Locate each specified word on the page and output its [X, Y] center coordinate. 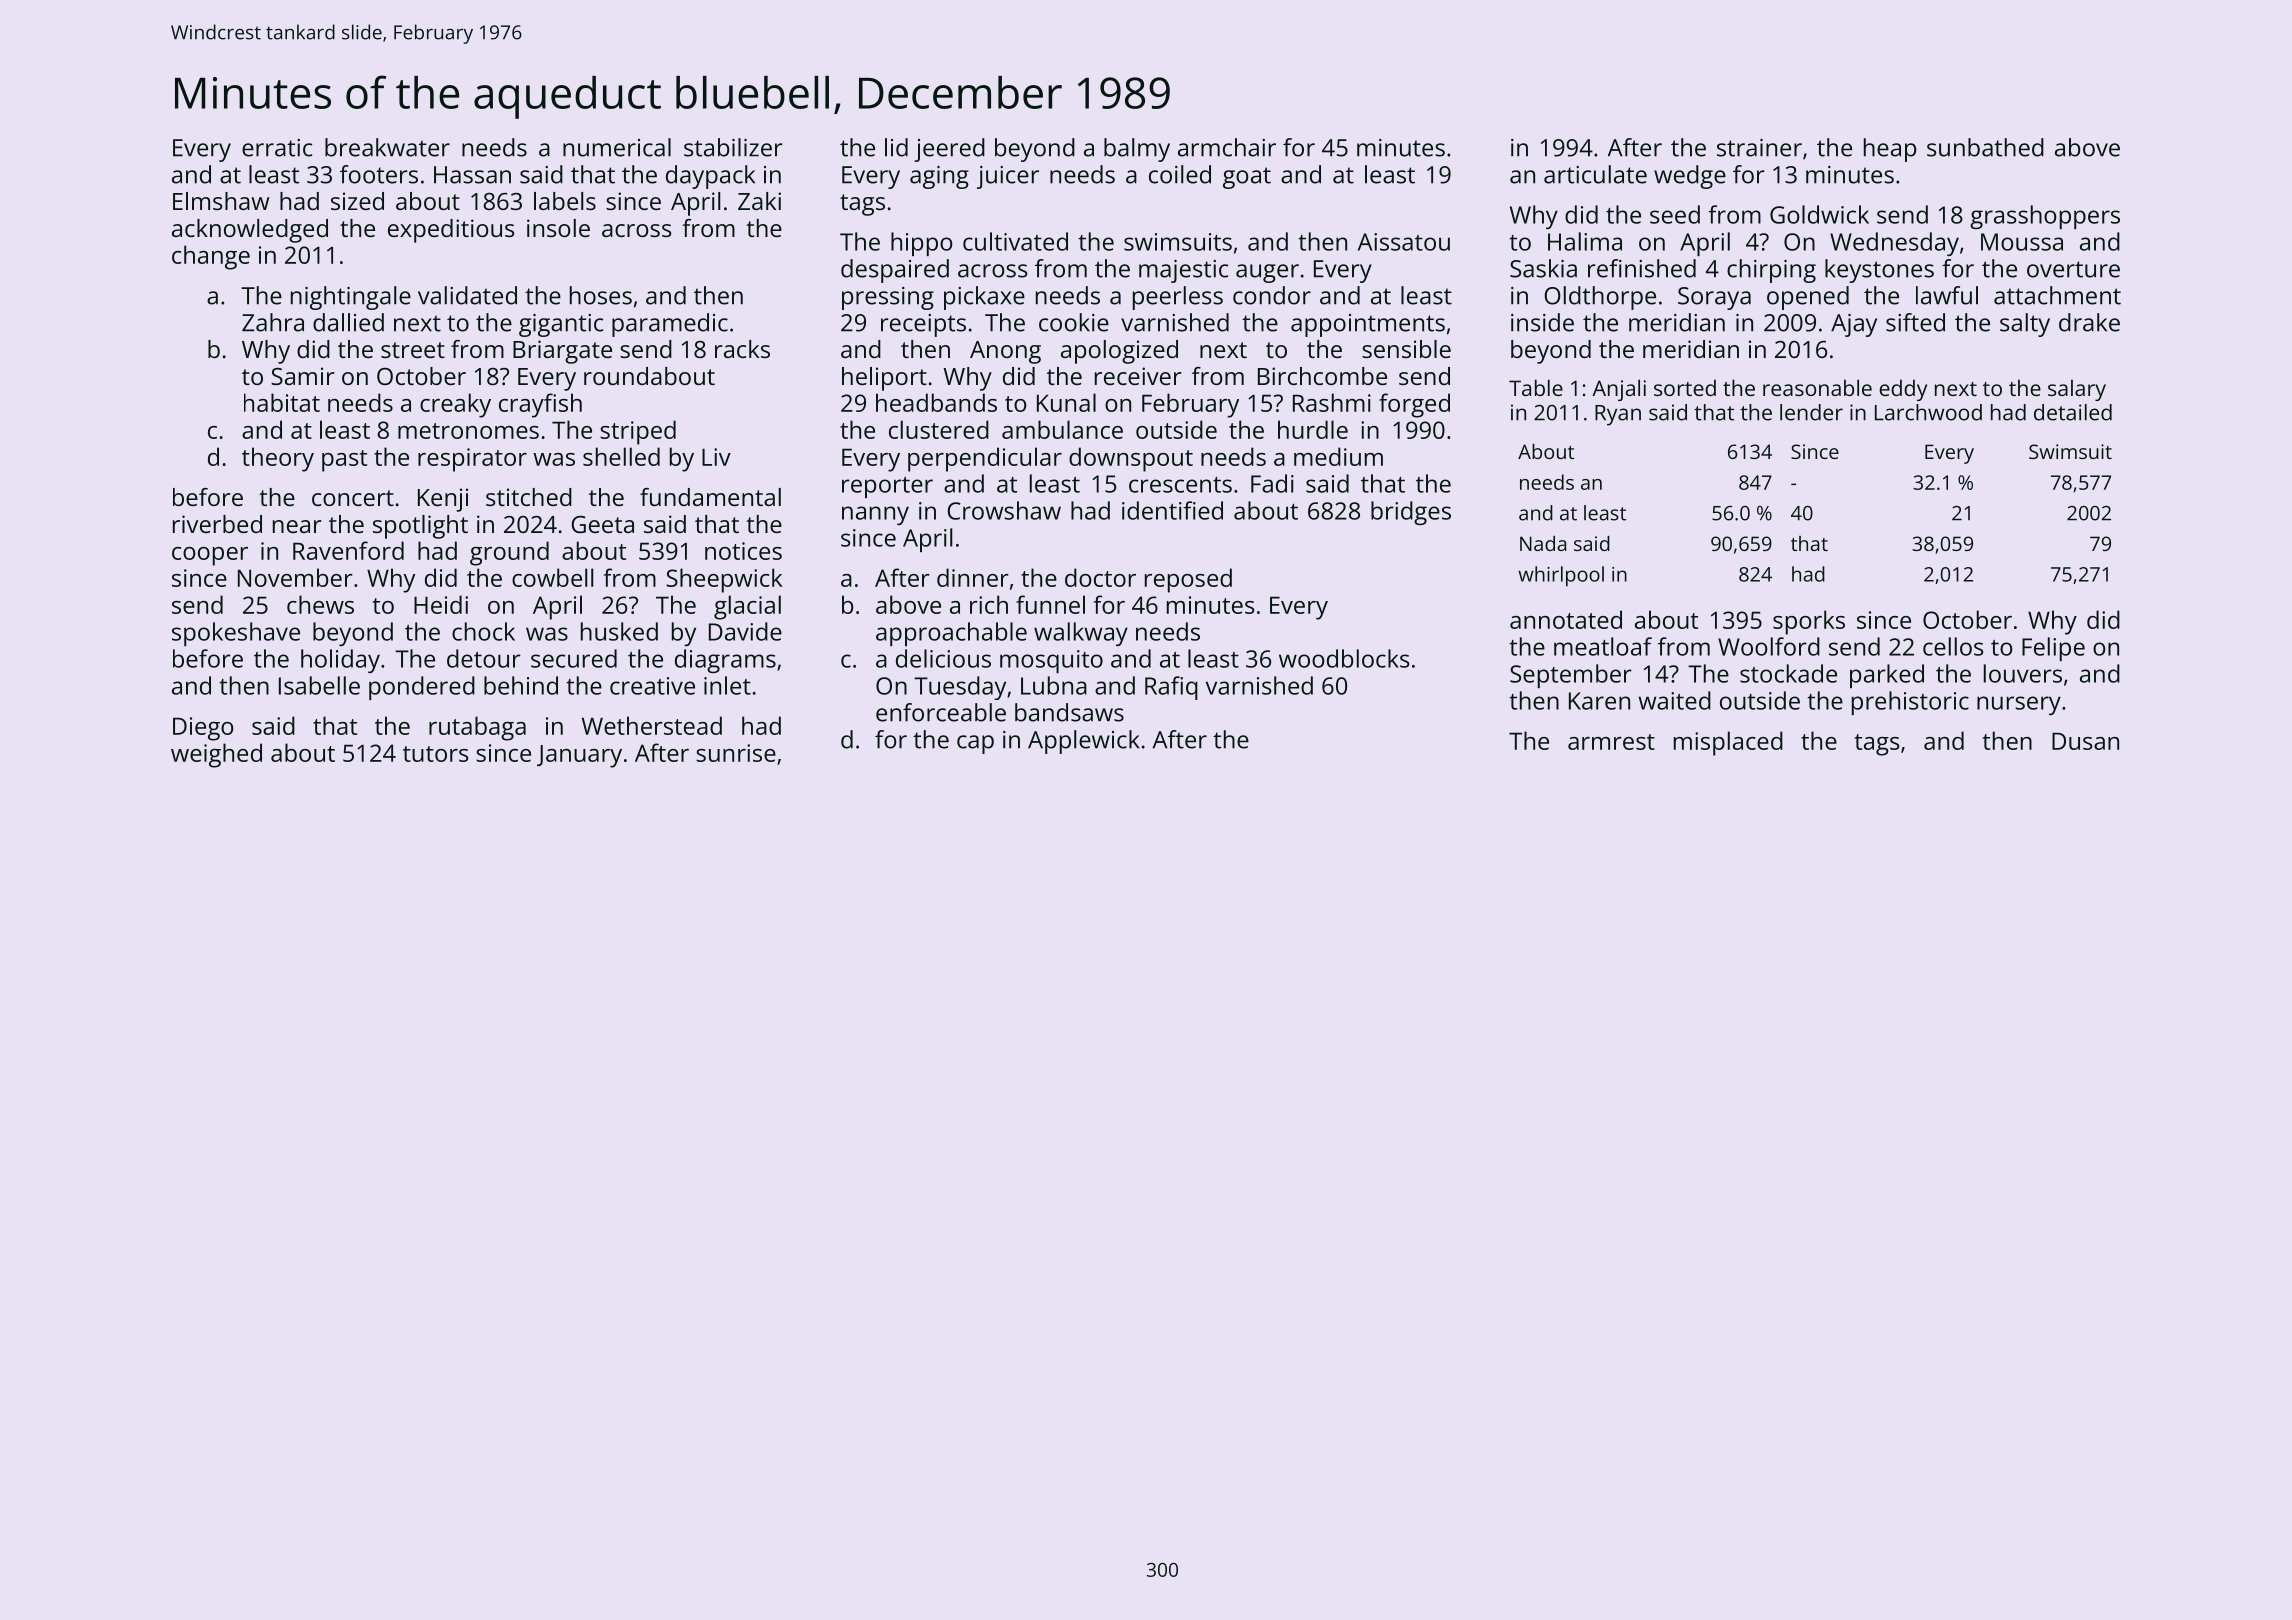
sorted [1685, 387]
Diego [203, 729]
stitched [529, 497]
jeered [949, 150]
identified [1172, 510]
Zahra [273, 322]
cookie [1074, 322]
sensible [1406, 349]
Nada [1543, 543]
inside [1542, 322]
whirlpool [1561, 576]
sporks [1809, 622]
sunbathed [1985, 147]
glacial [747, 607]
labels [565, 201]
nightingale [351, 298]
